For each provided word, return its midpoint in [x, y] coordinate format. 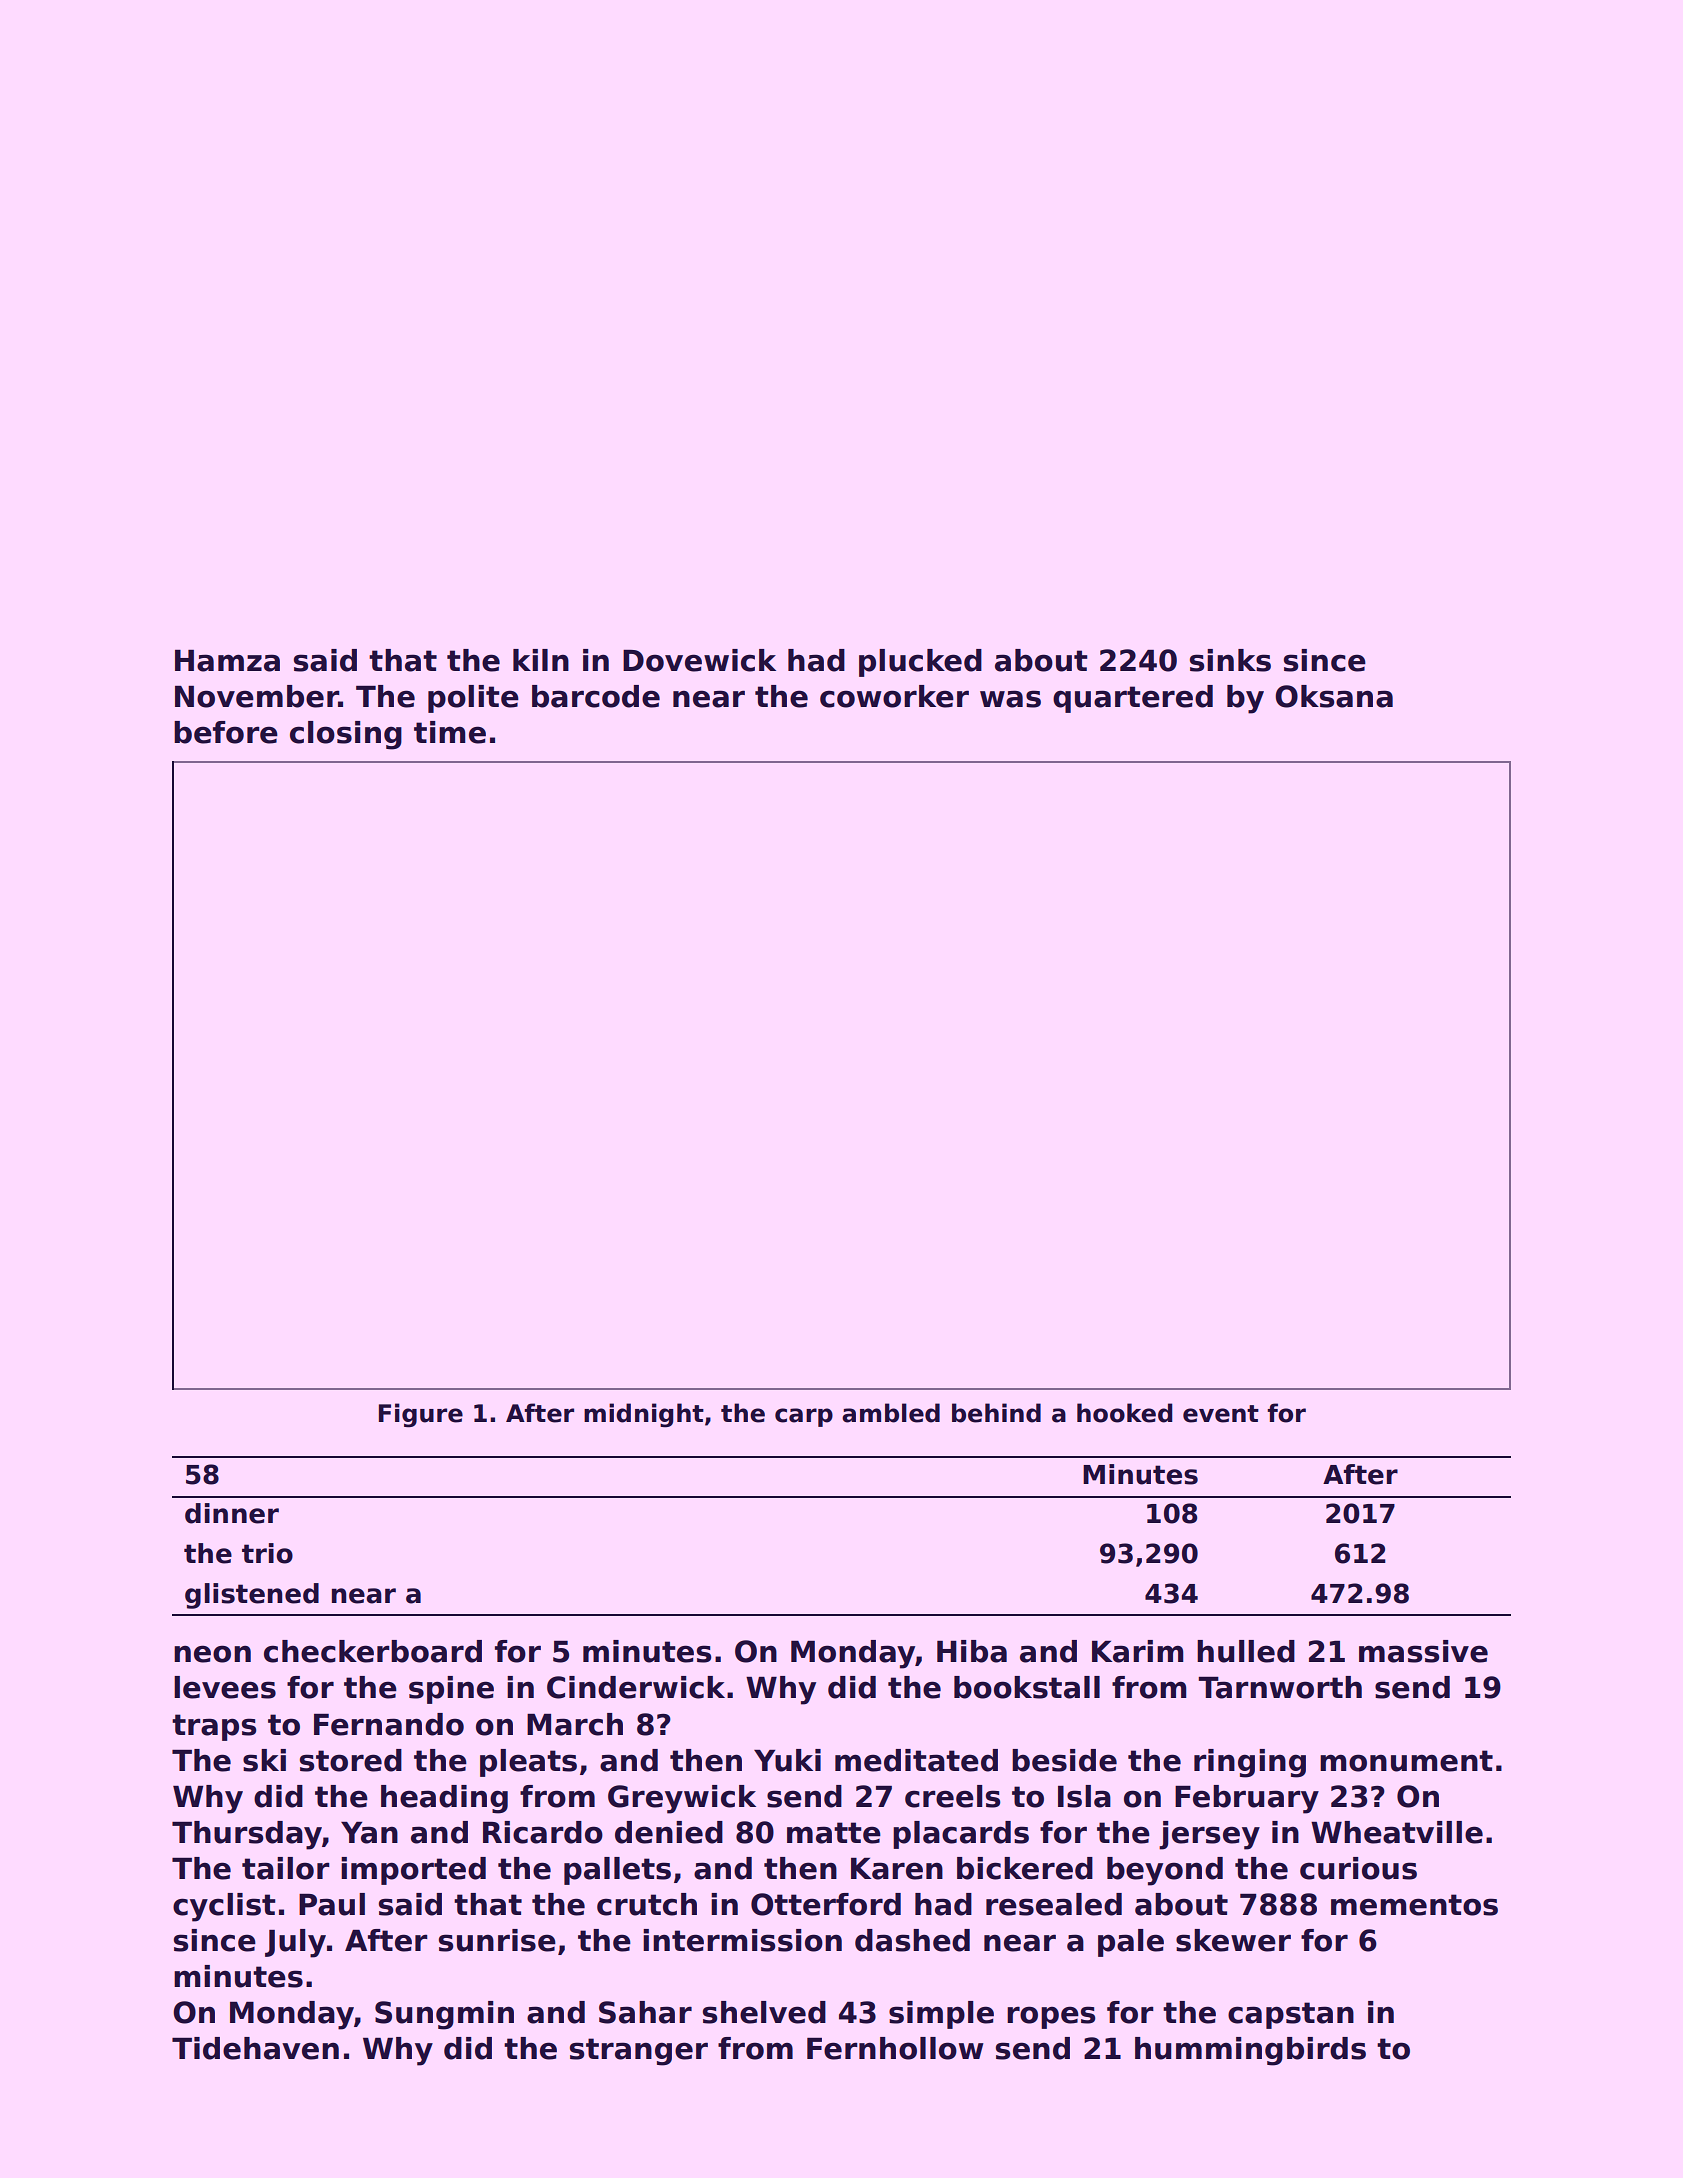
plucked [920, 663]
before [226, 732]
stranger [639, 2052]
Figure [421, 1415]
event [1221, 1414]
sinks [1230, 660]
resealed [1054, 1904]
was [1010, 699]
